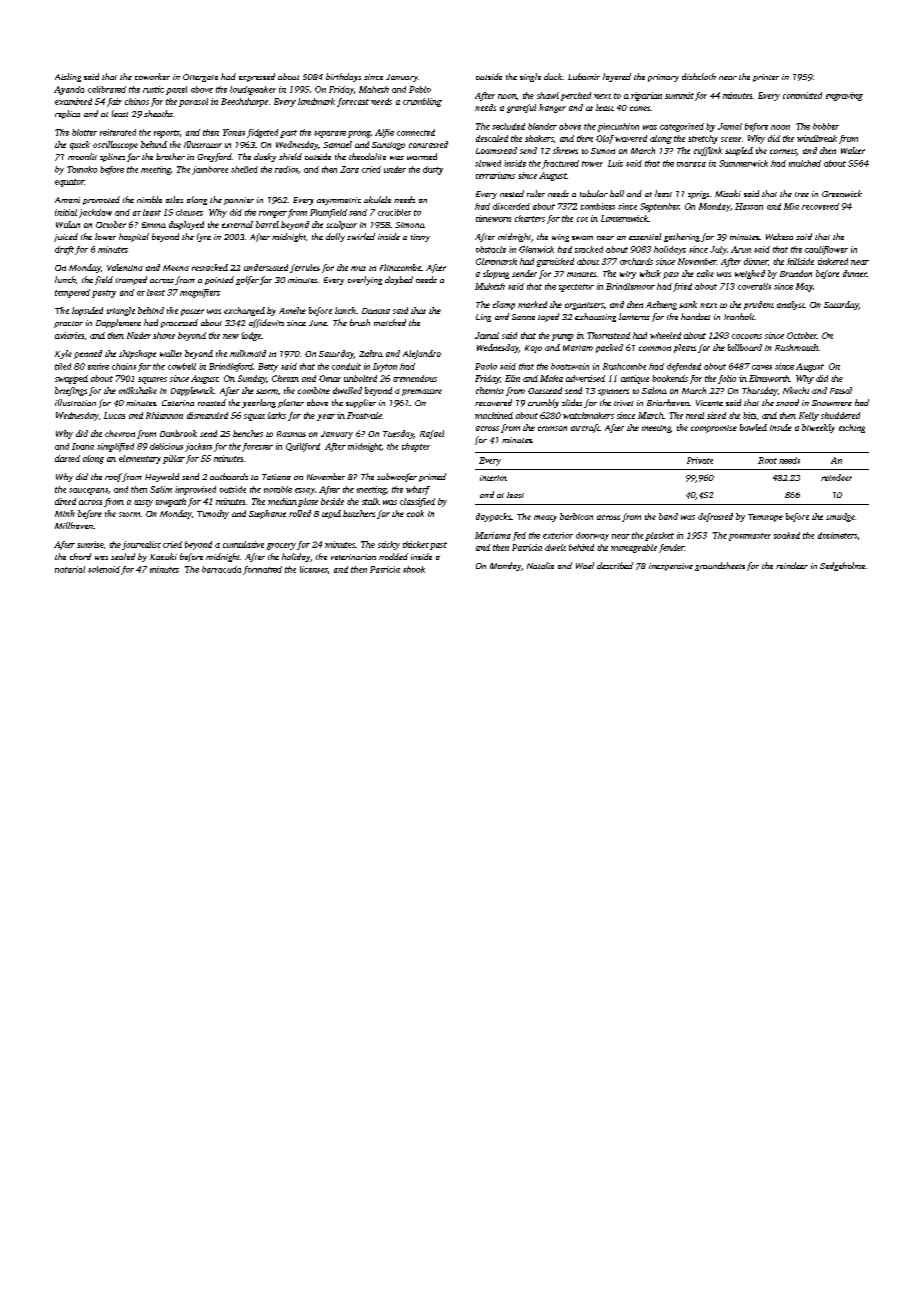  I want to click on June, so click(318, 323).
